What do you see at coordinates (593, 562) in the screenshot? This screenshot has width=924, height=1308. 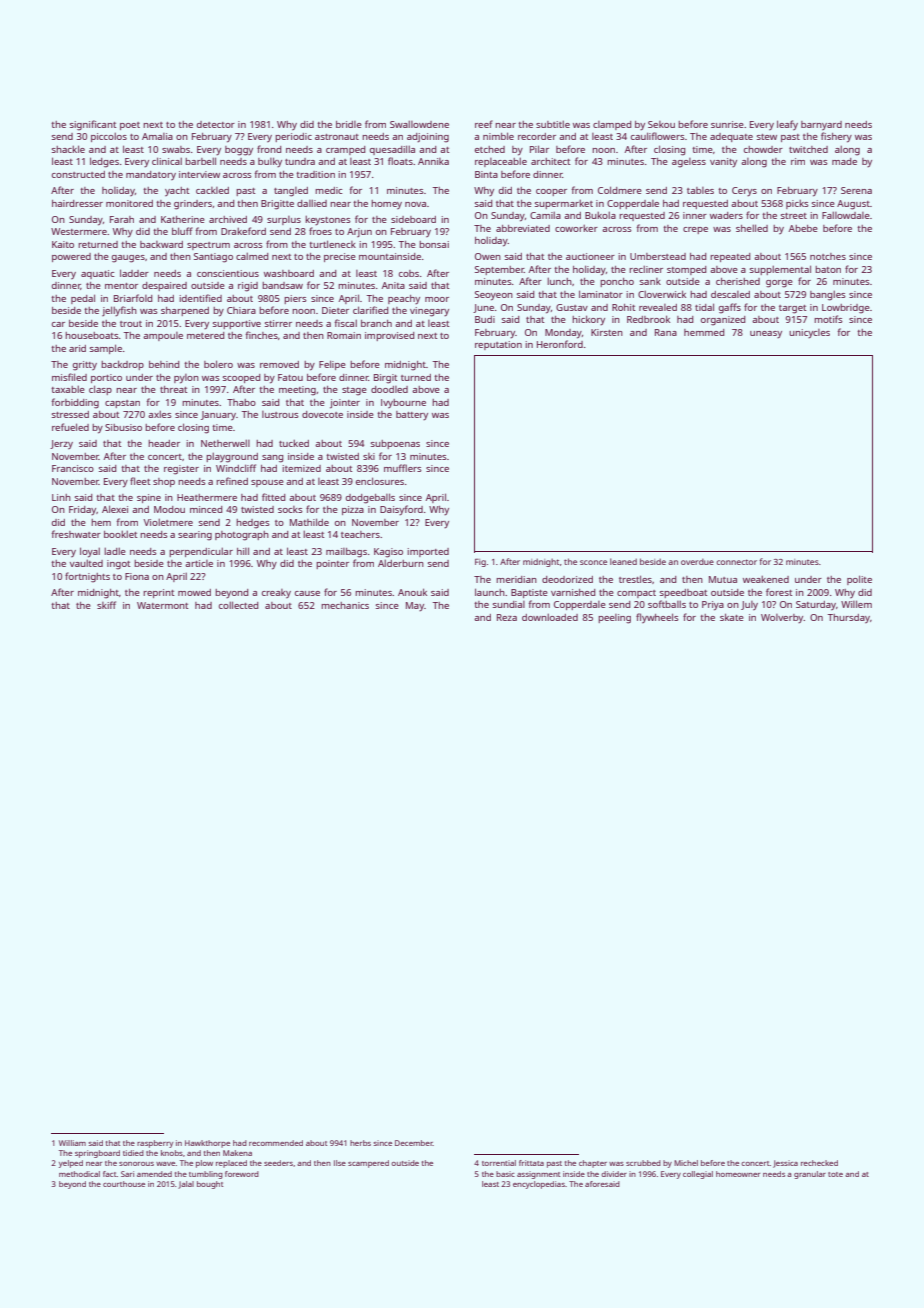 I see `sconce` at bounding box center [593, 562].
